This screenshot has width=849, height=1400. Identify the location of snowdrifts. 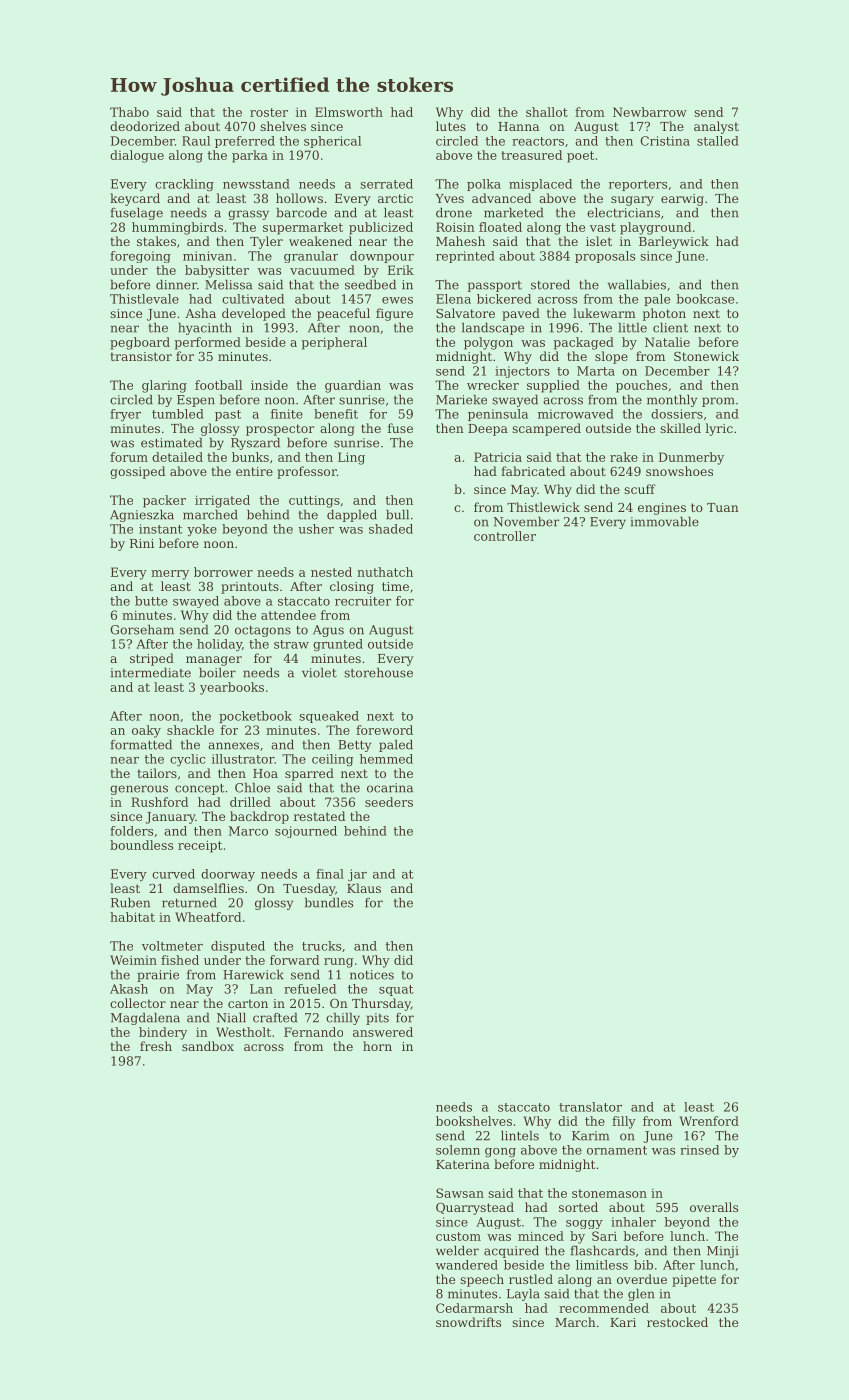
(468, 1322).
